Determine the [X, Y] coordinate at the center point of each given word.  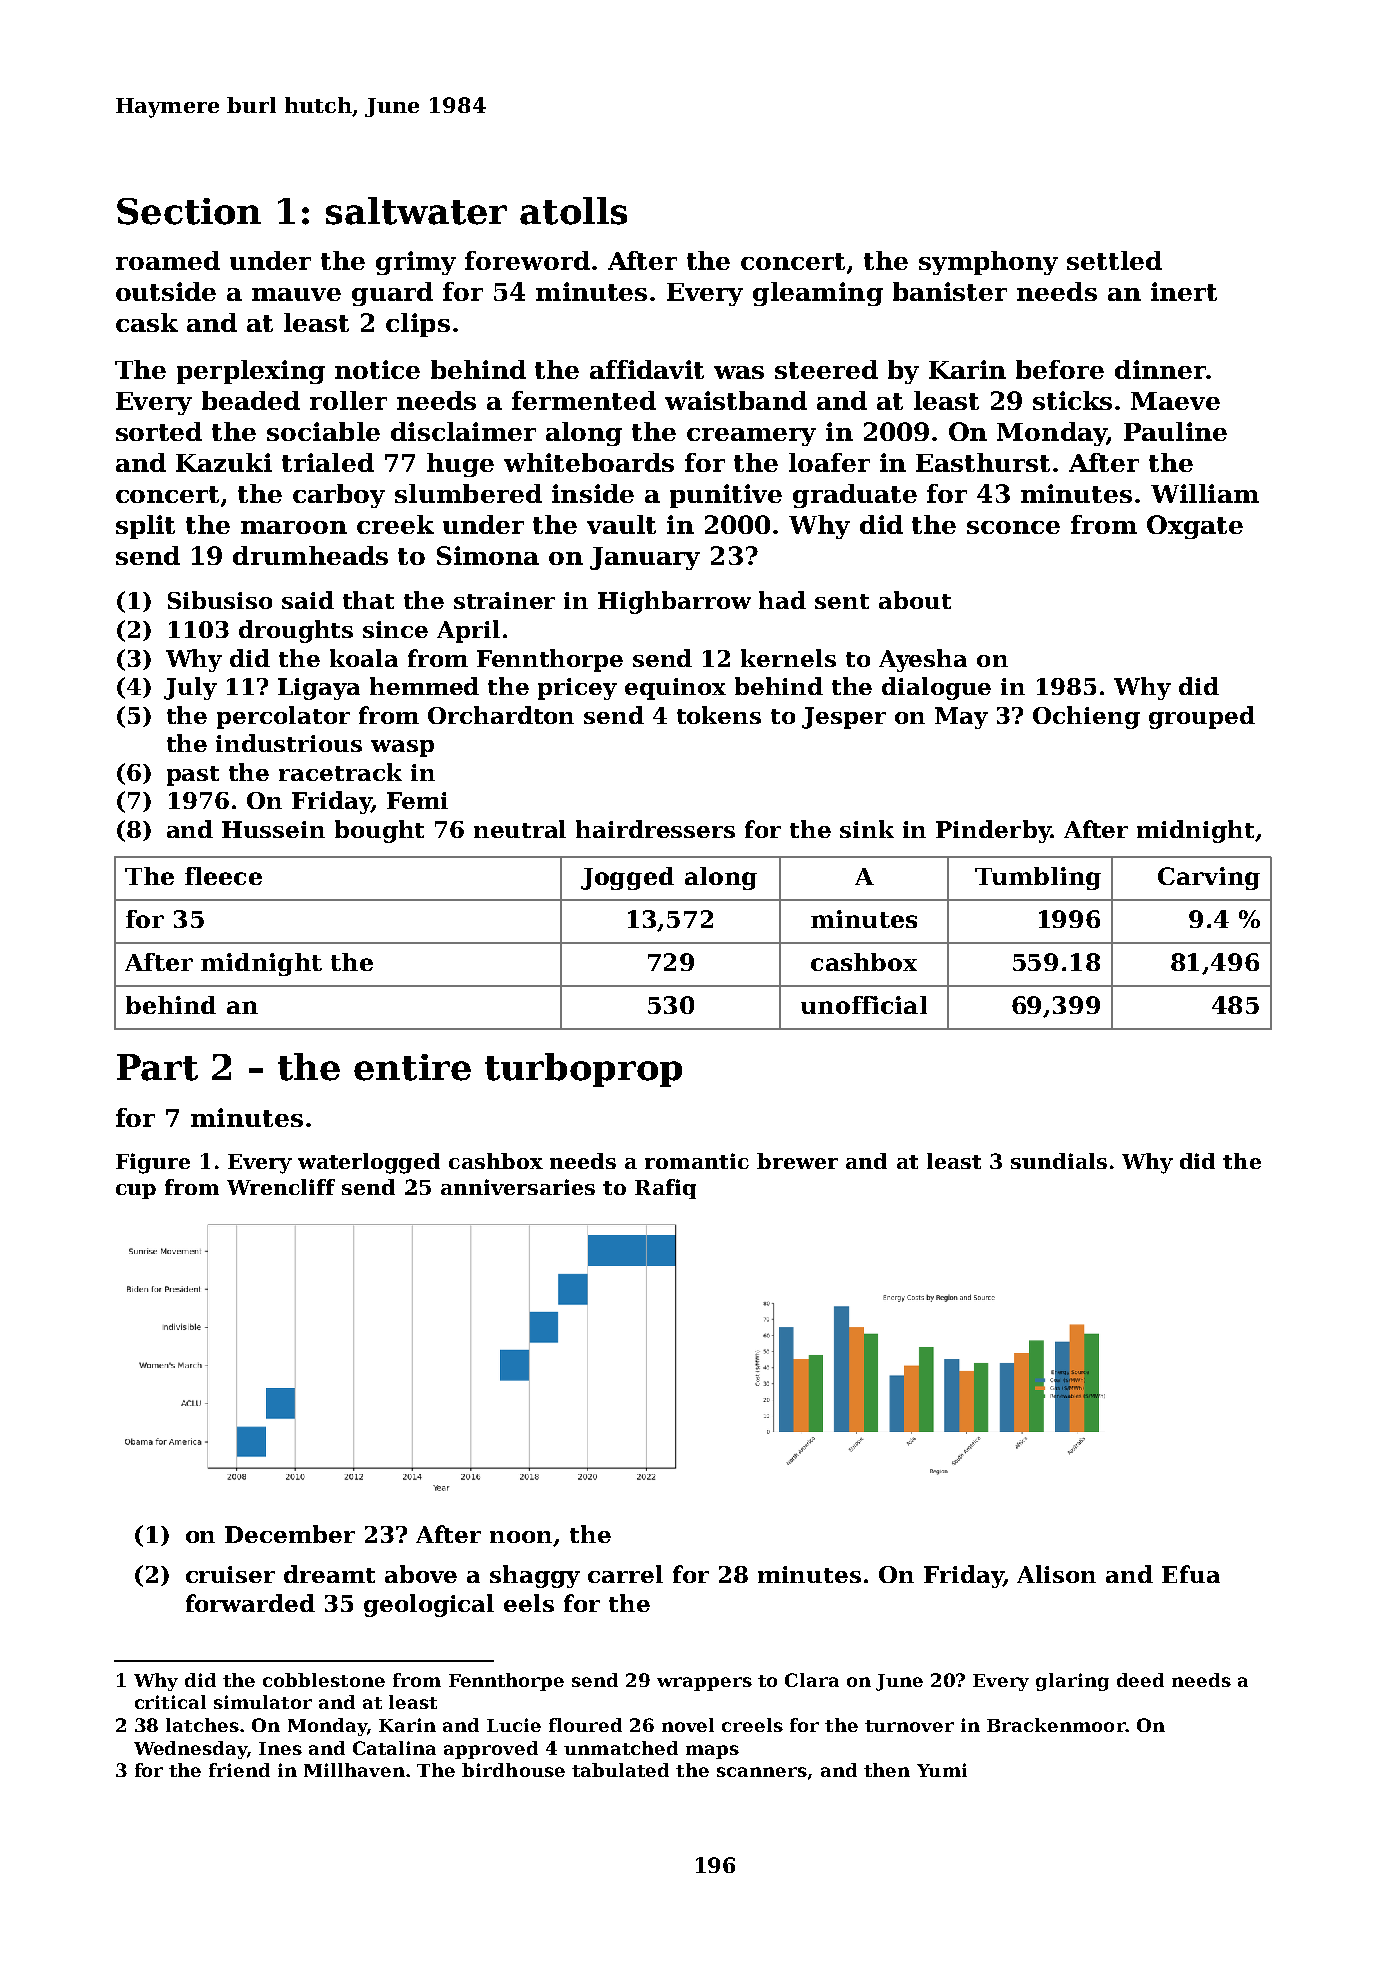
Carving [1209, 878]
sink [867, 829]
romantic [697, 1161]
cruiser [230, 1574]
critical [170, 1702]
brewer [797, 1161]
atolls [573, 211]
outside [166, 291]
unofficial [864, 1005]
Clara [812, 1680]
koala [364, 658]
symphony [988, 263]
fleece [223, 876]
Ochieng [1086, 717]
